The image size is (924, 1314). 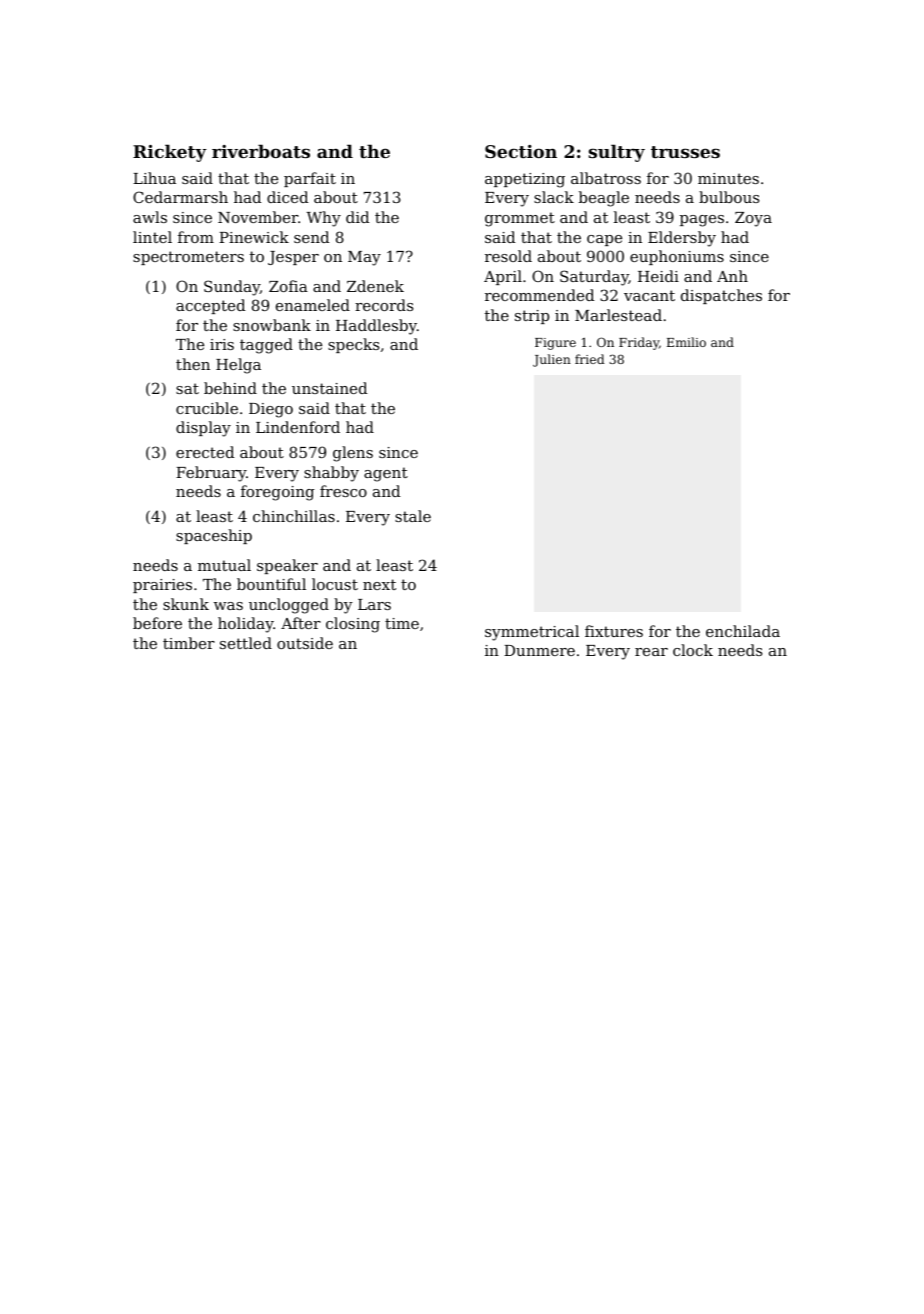 What do you see at coordinates (552, 360) in the screenshot?
I see `Julien` at bounding box center [552, 360].
